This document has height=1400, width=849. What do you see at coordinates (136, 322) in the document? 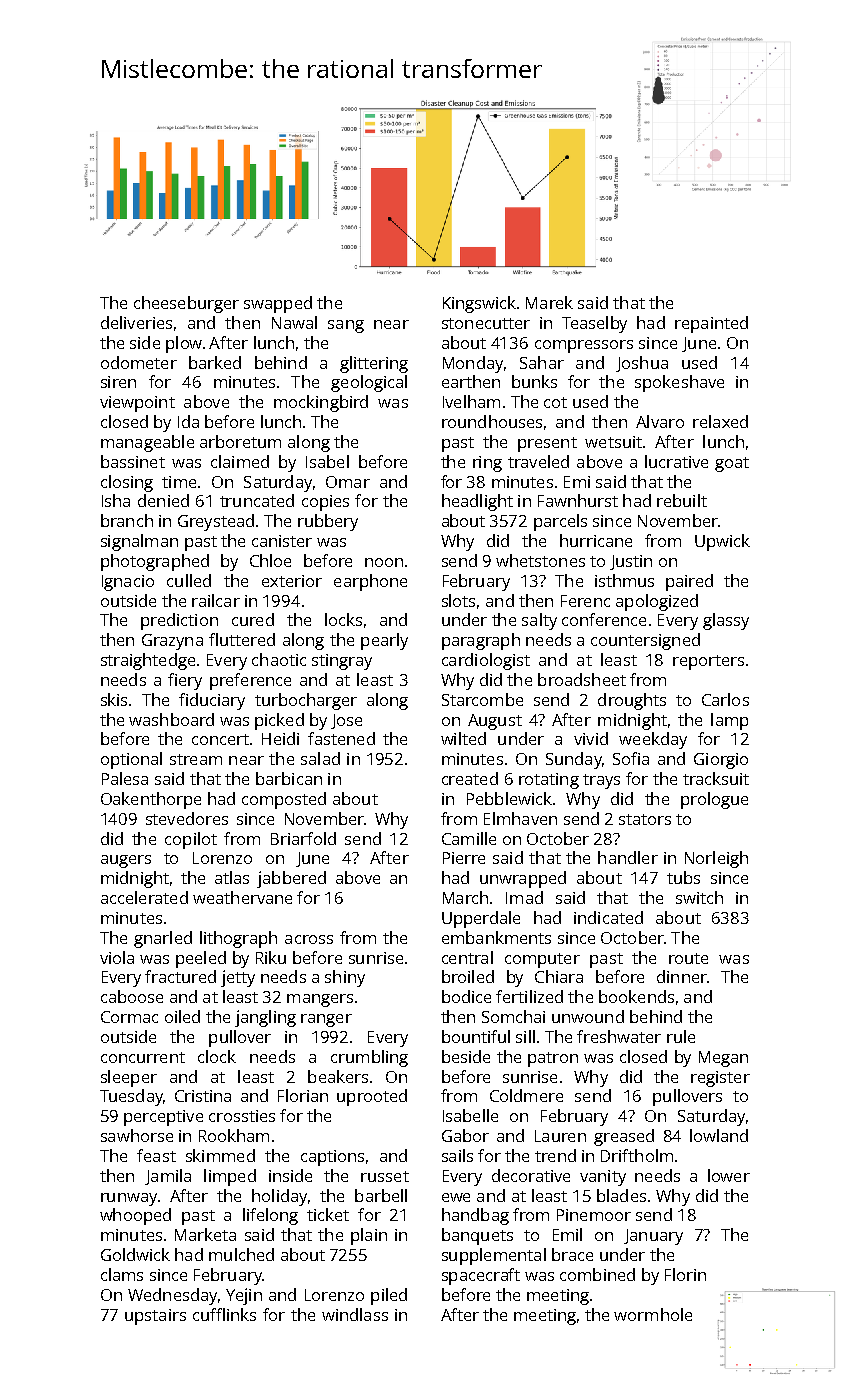
I see `deliveries` at bounding box center [136, 322].
